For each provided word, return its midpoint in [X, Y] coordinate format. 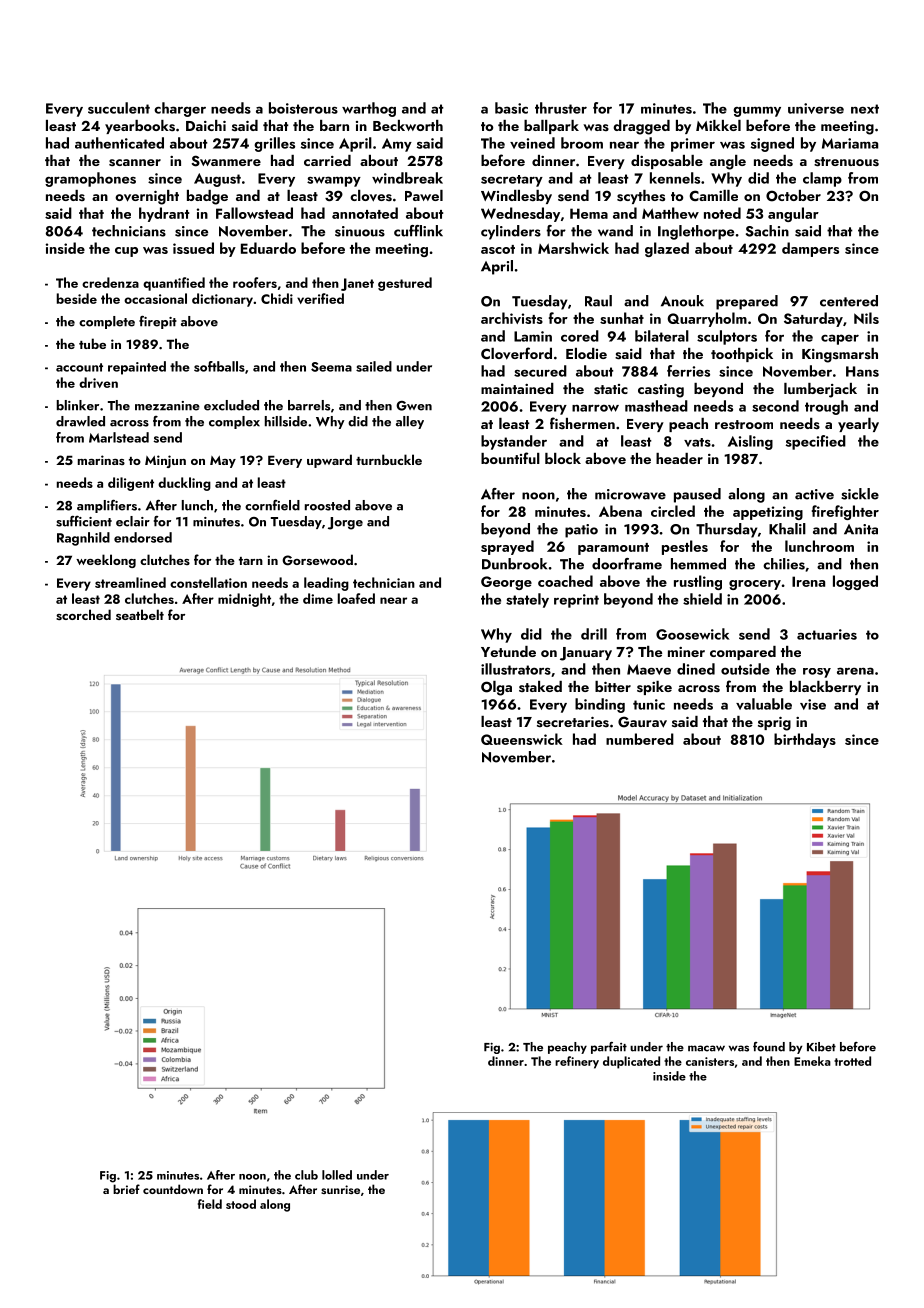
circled [673, 511]
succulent [119, 108]
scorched [83, 614]
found [769, 1047]
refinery [577, 1062]
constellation [208, 582]
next [865, 109]
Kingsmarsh [840, 355]
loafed [356, 598]
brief [126, 1189]
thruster [561, 108]
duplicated [631, 1062]
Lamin [533, 336]
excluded [231, 405]
